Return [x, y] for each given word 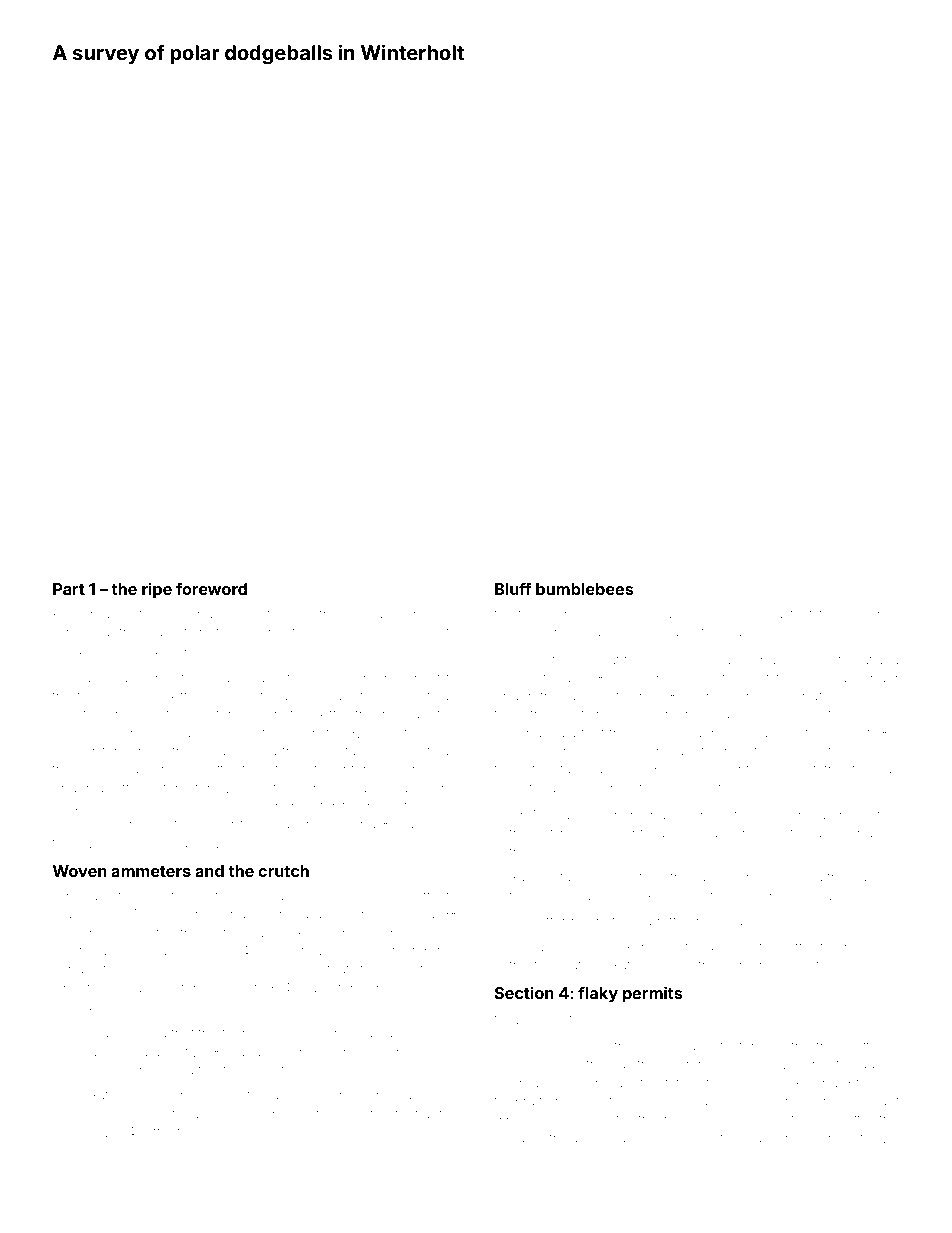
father [682, 1082]
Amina [514, 1045]
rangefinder [404, 807]
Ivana [733, 614]
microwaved [128, 1115]
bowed [383, 752]
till [858, 769]
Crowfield [83, 987]
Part [69, 589]
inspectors [330, 989]
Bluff [513, 588]
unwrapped [693, 715]
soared [128, 734]
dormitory [809, 966]
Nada [150, 951]
